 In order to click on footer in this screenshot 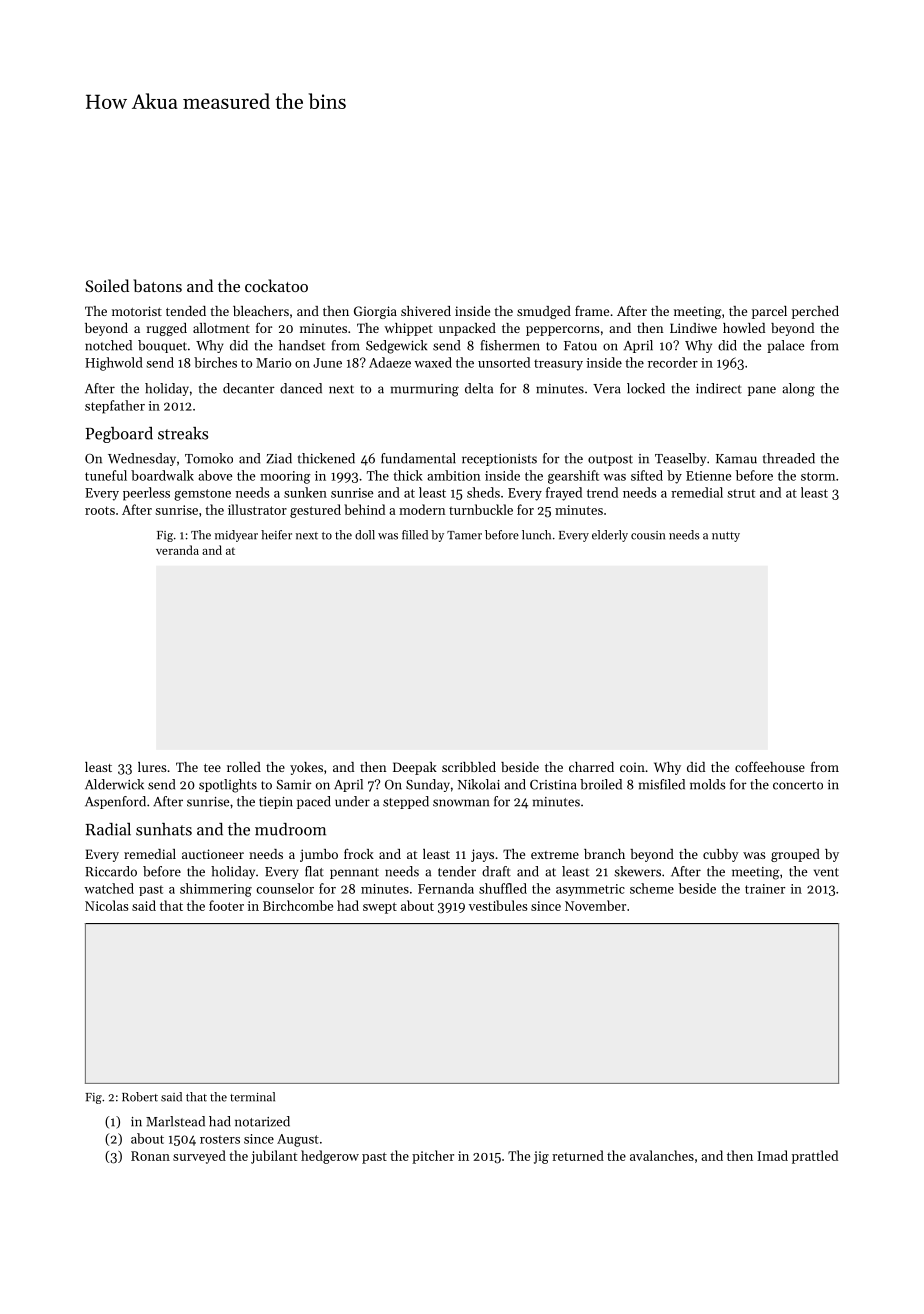, I will do `click(226, 905)`.
